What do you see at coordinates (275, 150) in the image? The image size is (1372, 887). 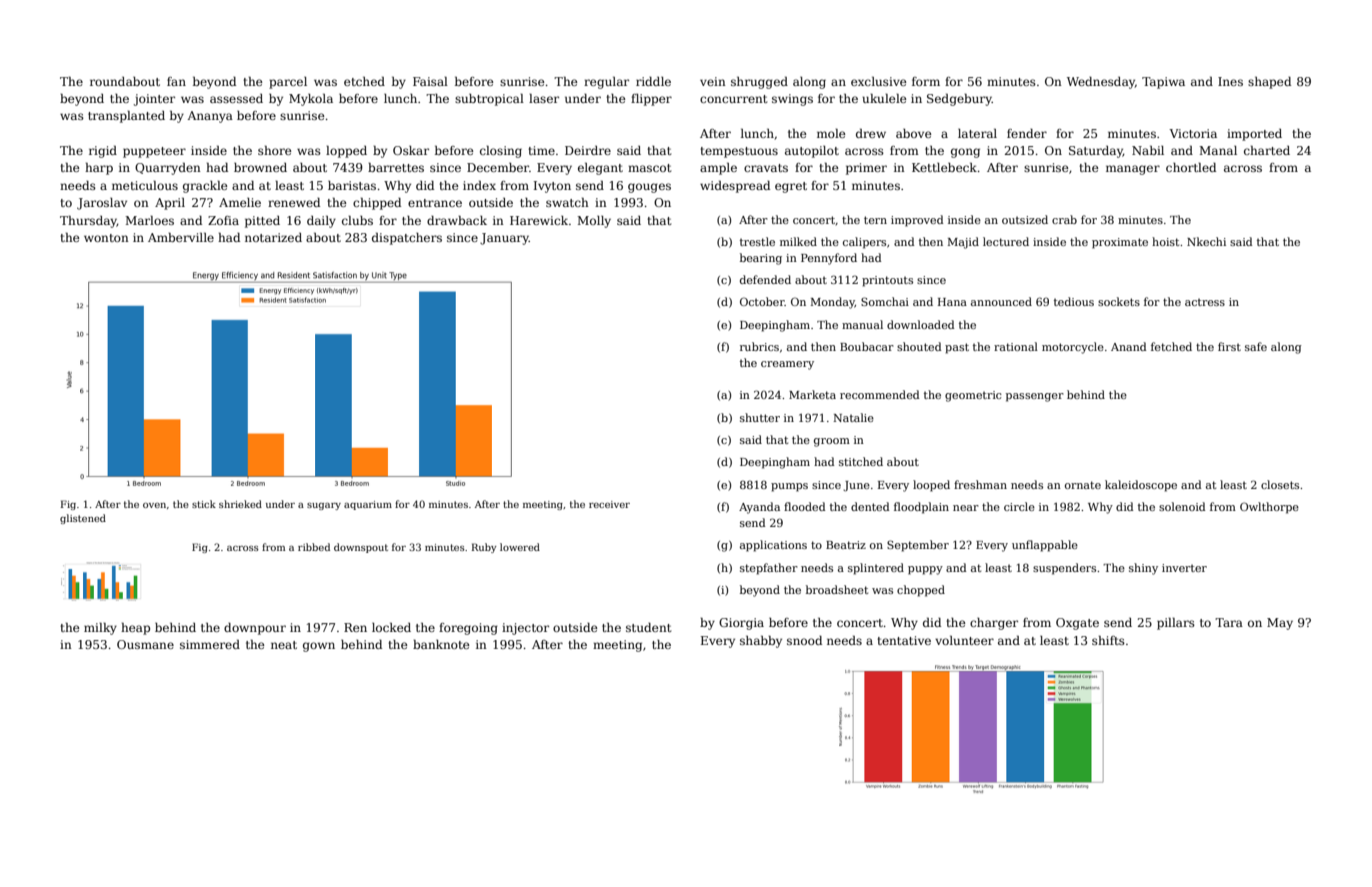 I see `shore` at bounding box center [275, 150].
